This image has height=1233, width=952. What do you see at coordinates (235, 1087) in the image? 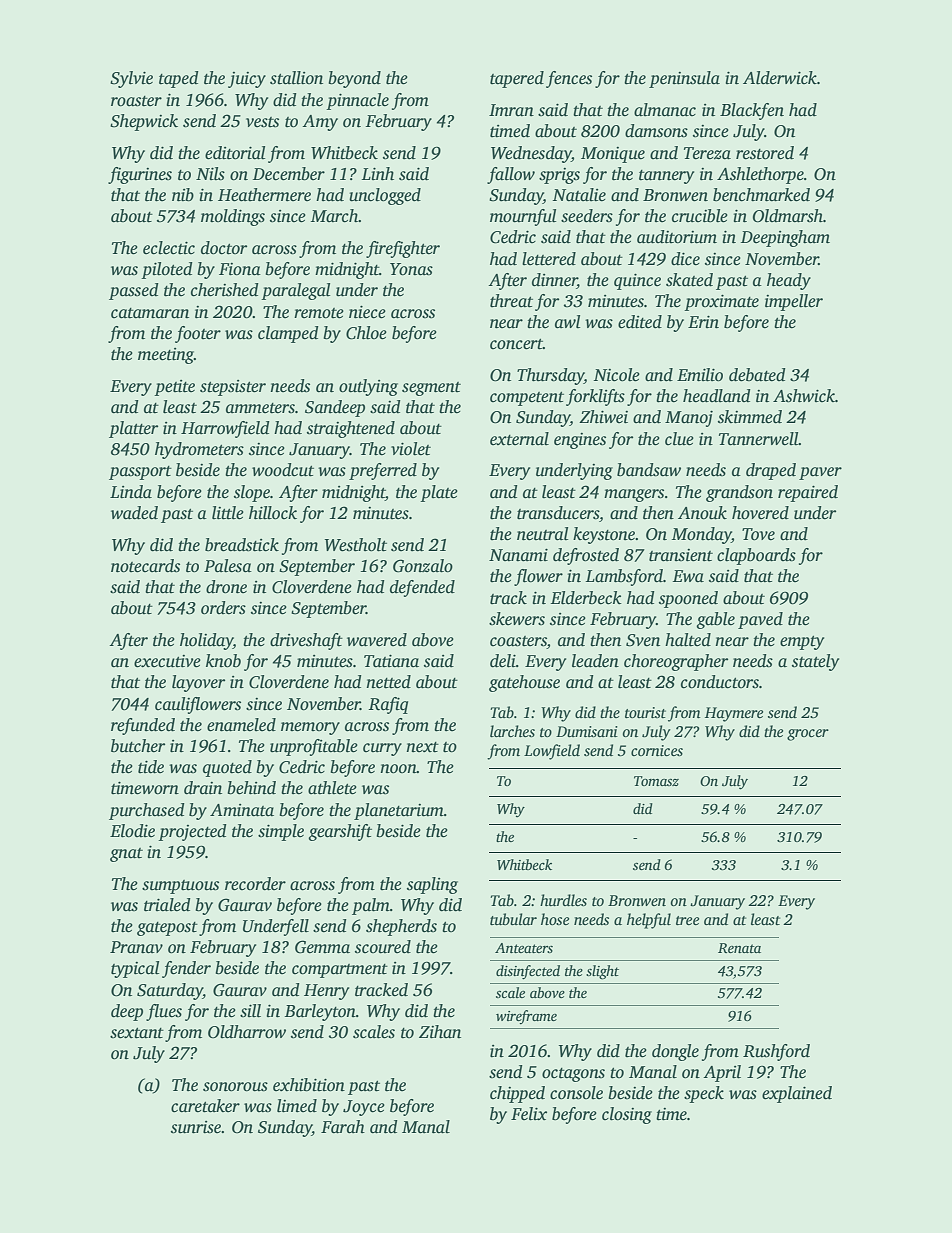
I see `sonorous` at bounding box center [235, 1087].
